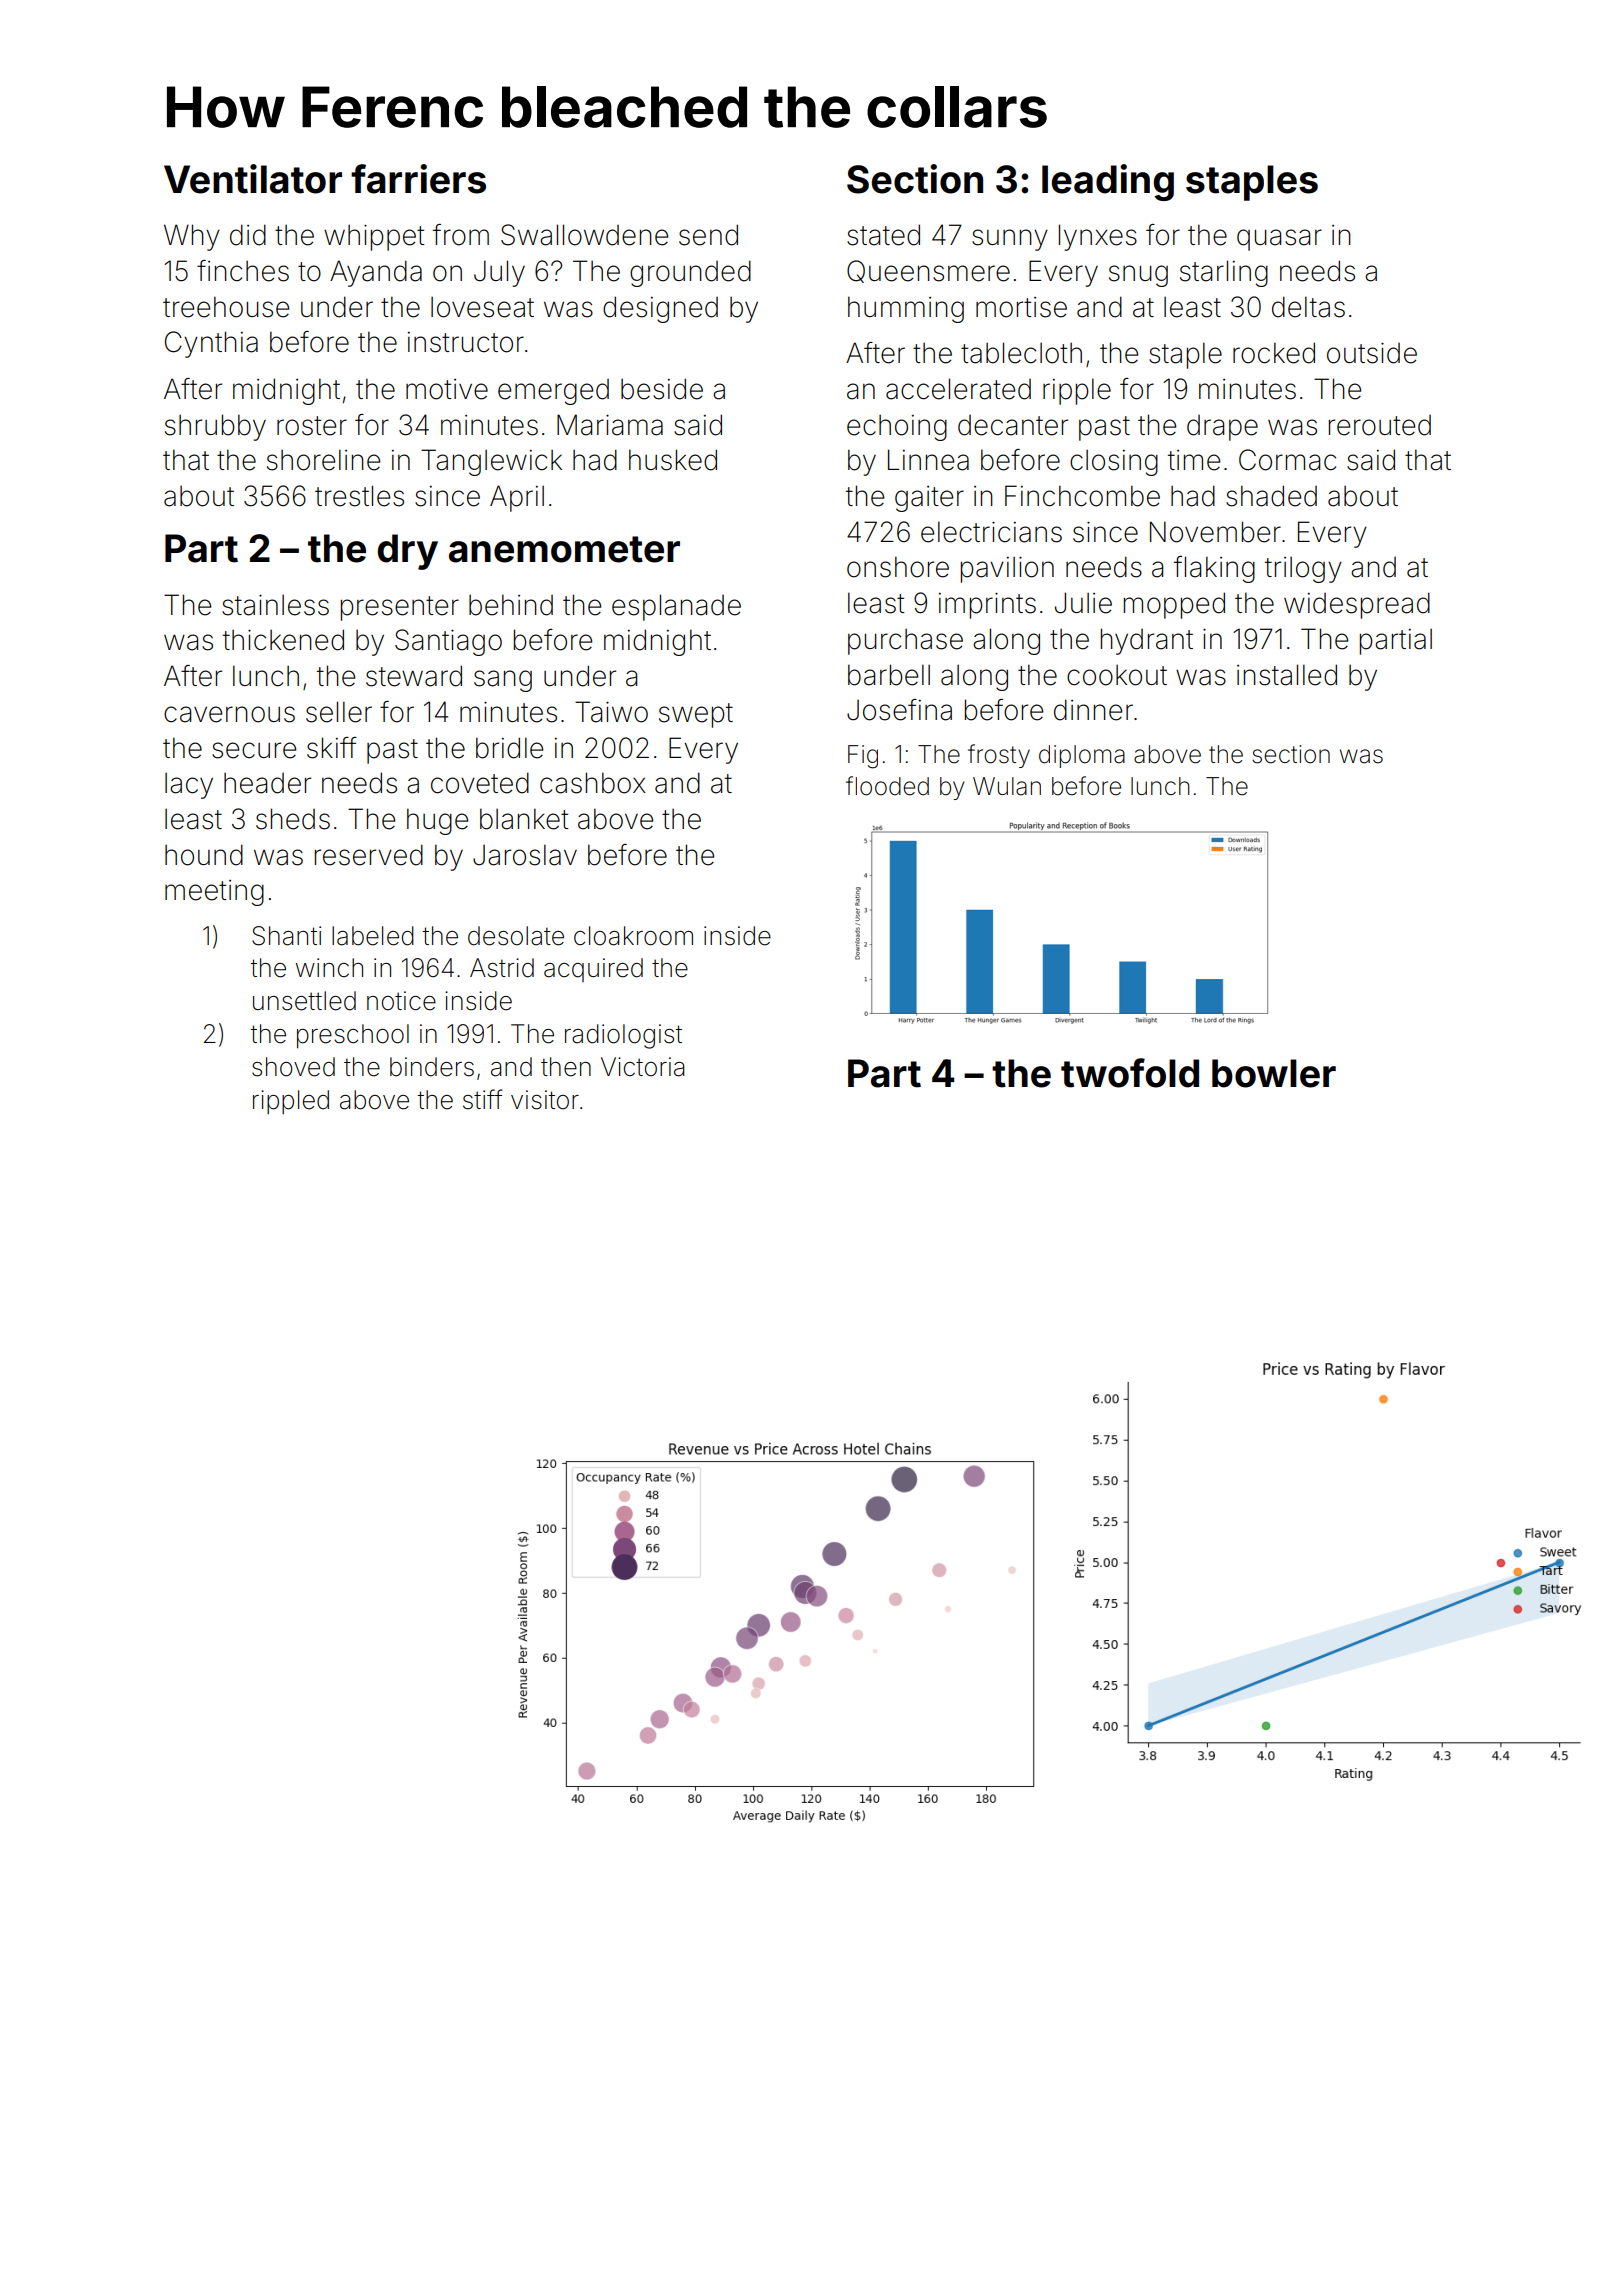  Describe the element at coordinates (1380, 425) in the screenshot. I see `rerouted` at that location.
